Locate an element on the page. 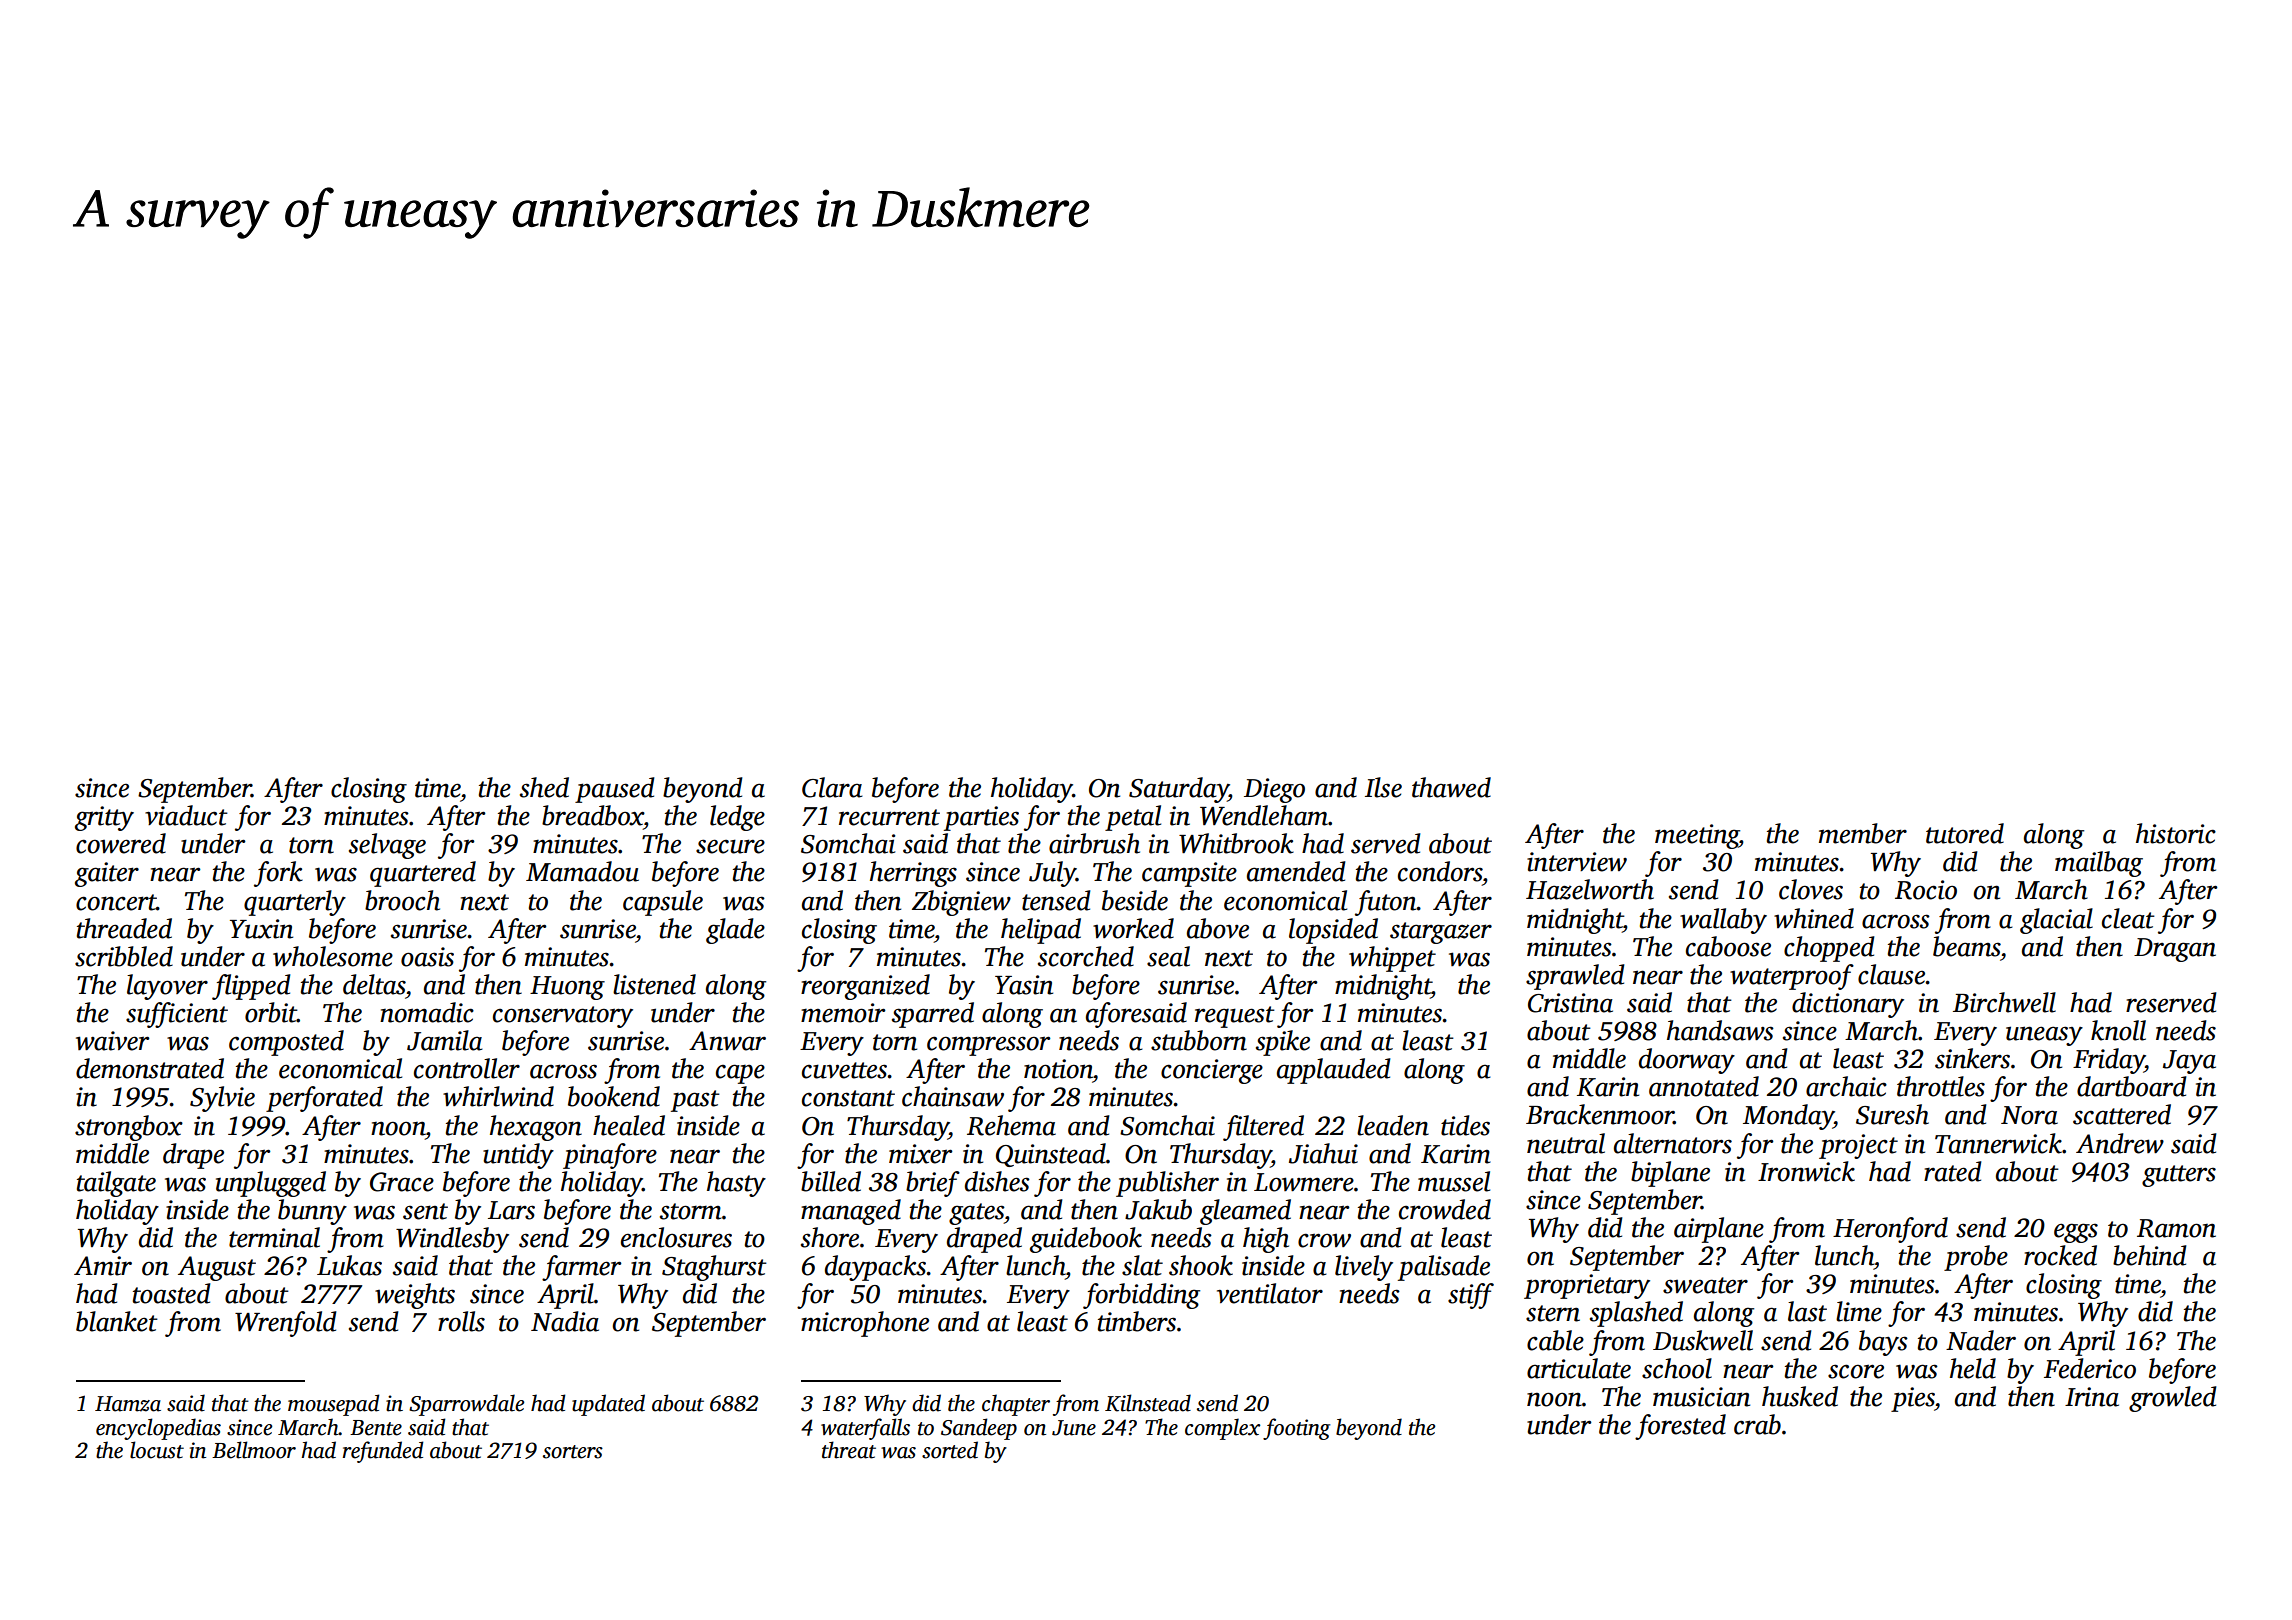 This image has width=2292, height=1620. archaic is located at coordinates (1846, 1086).
